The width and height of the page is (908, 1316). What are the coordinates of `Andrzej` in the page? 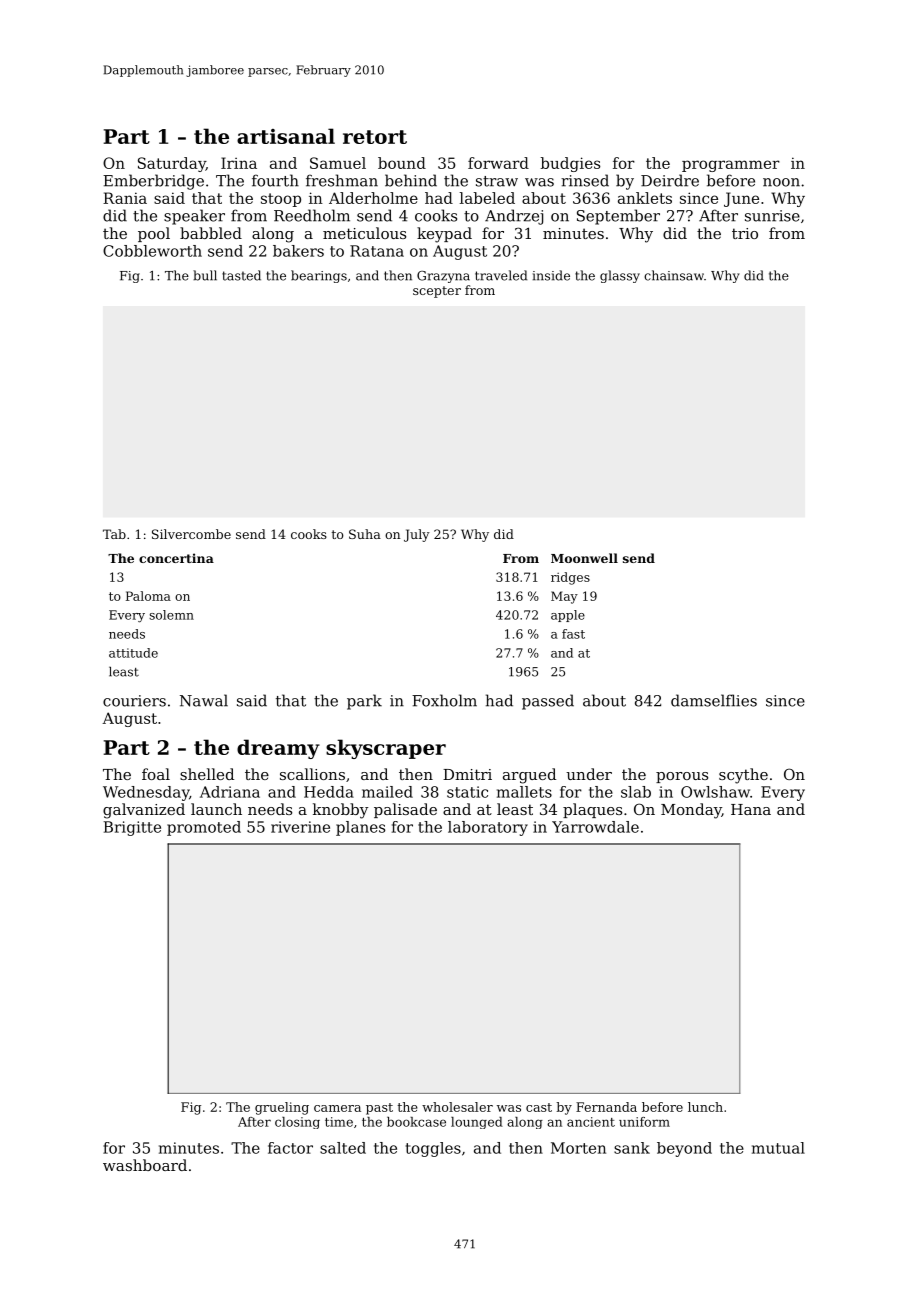 It's located at (514, 217).
